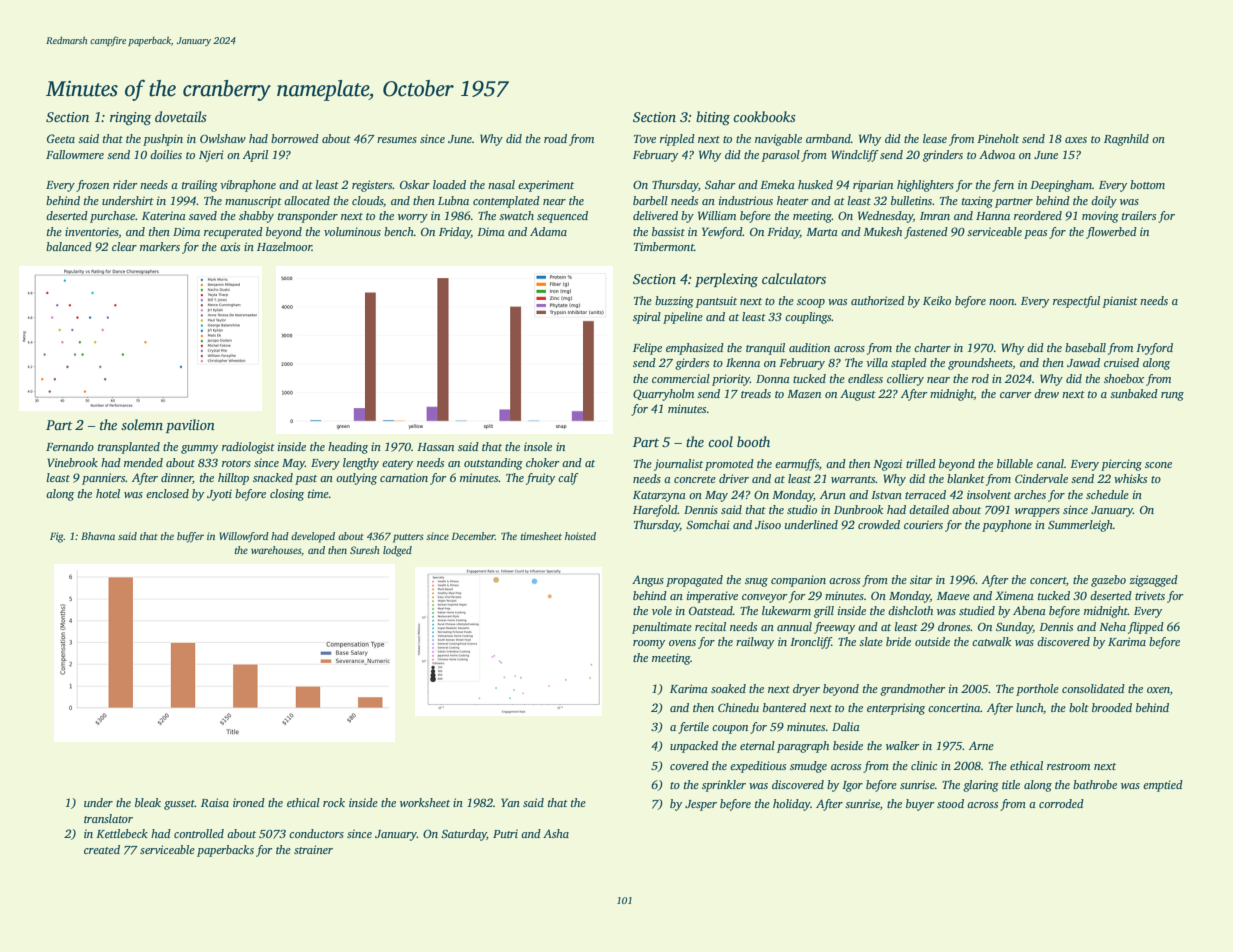 This document has width=1233, height=952. I want to click on biting, so click(713, 118).
